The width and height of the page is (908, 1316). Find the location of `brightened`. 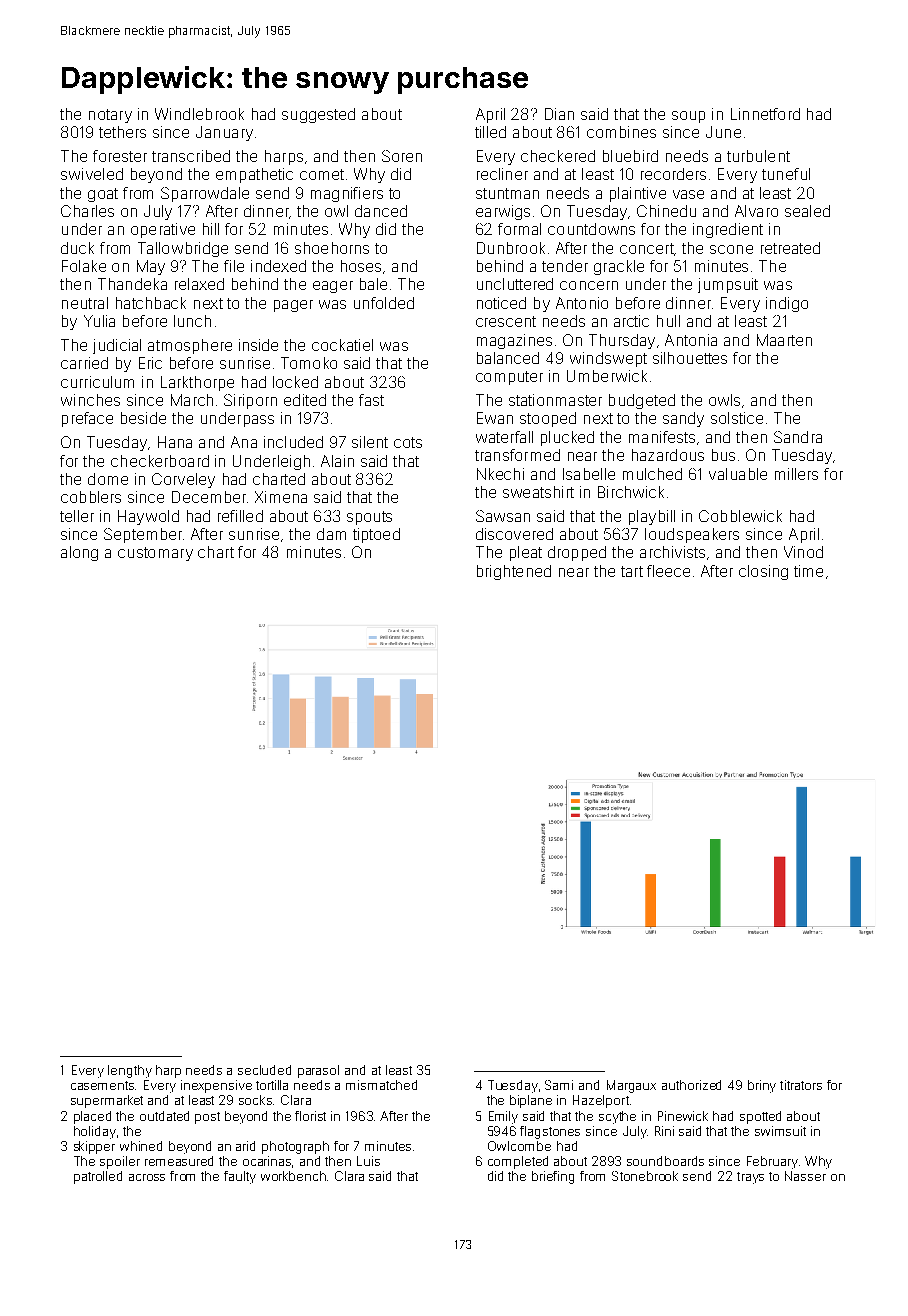

brightened is located at coordinates (514, 572).
